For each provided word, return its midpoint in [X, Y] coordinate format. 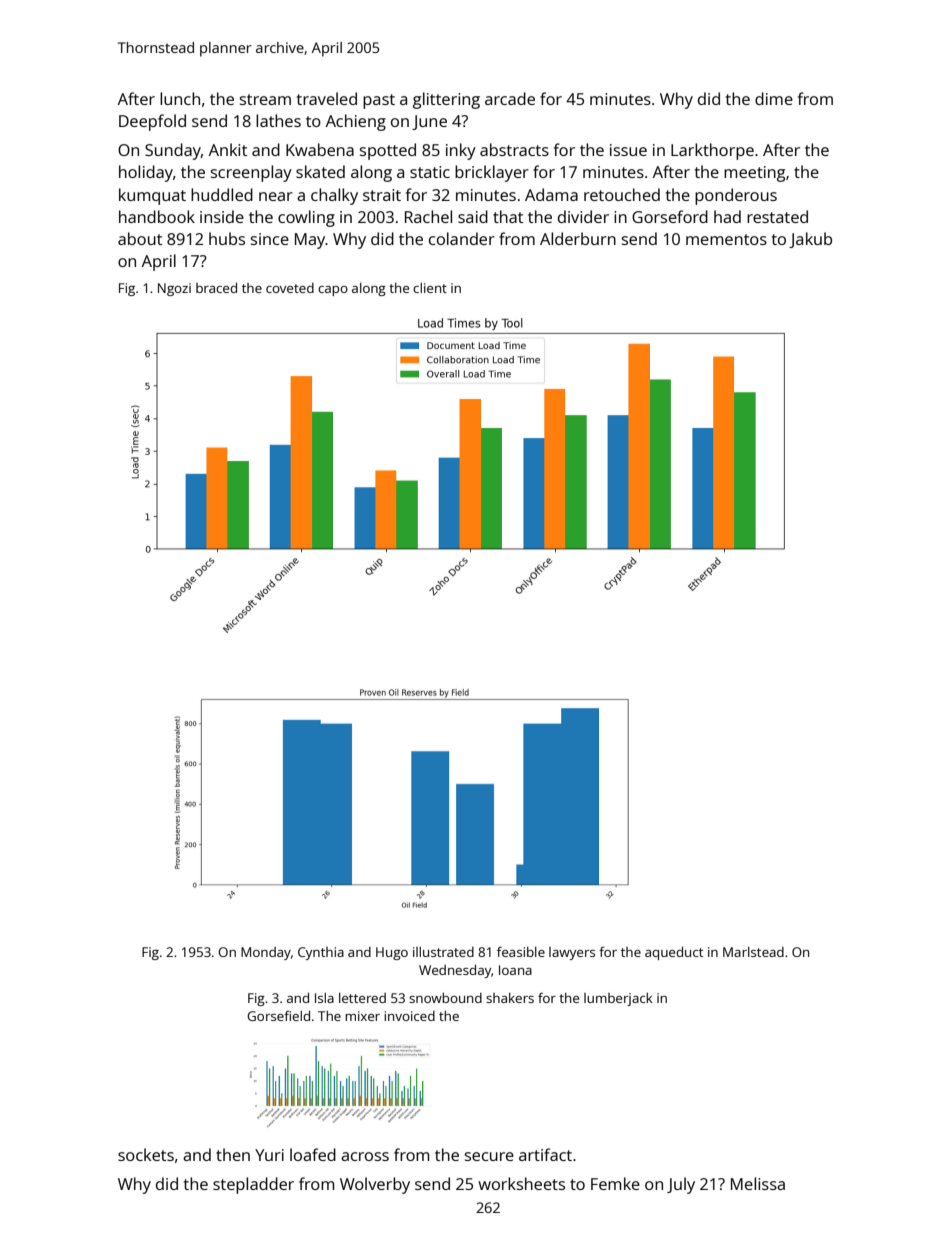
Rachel [428, 216]
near [276, 196]
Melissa [758, 1183]
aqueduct [674, 953]
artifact [545, 1154]
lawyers [572, 953]
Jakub [810, 240]
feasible [521, 951]
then [233, 1154]
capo [333, 291]
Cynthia [321, 953]
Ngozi [174, 289]
